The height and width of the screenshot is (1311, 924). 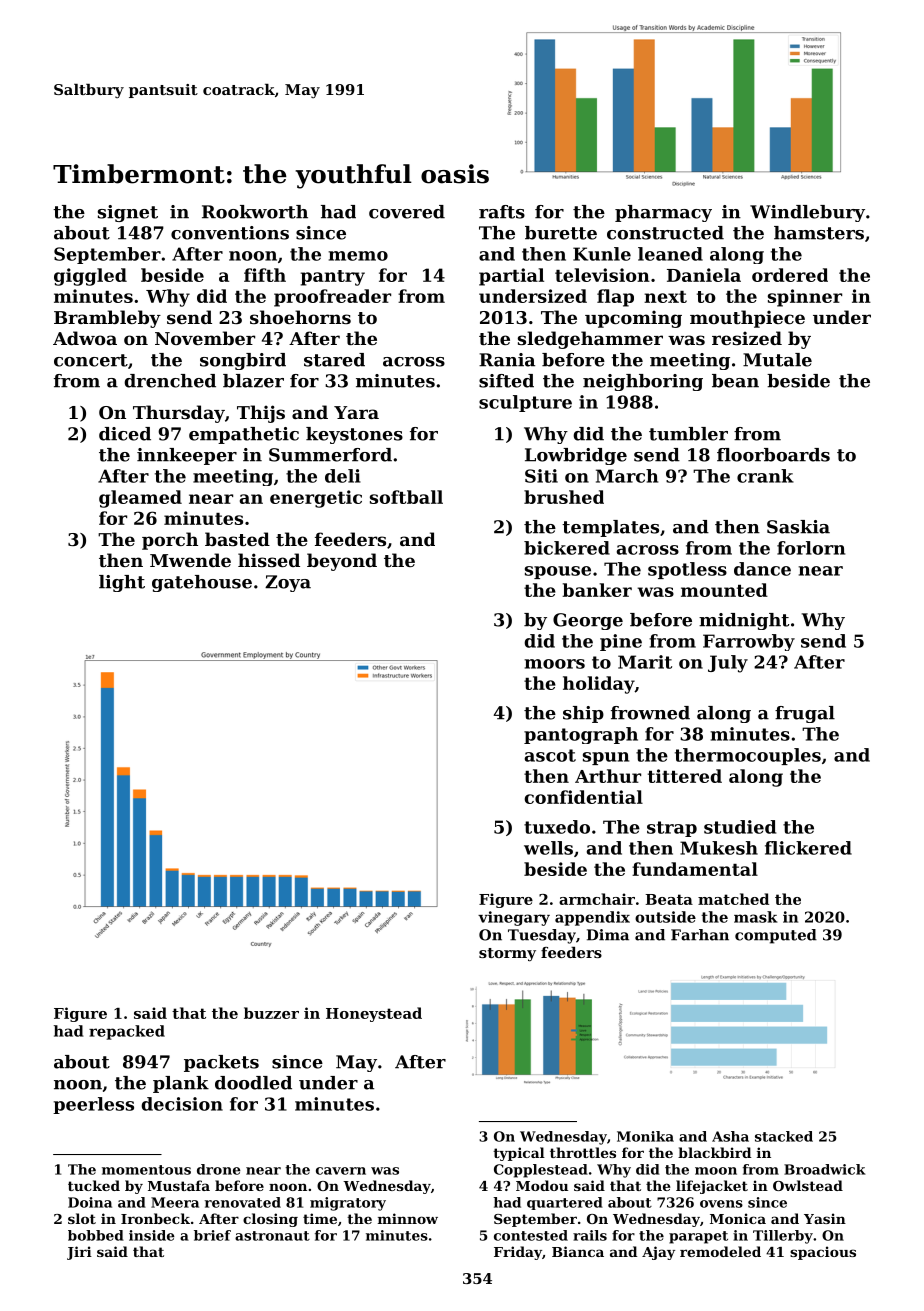 What do you see at coordinates (805, 714) in the screenshot?
I see `frugal` at bounding box center [805, 714].
